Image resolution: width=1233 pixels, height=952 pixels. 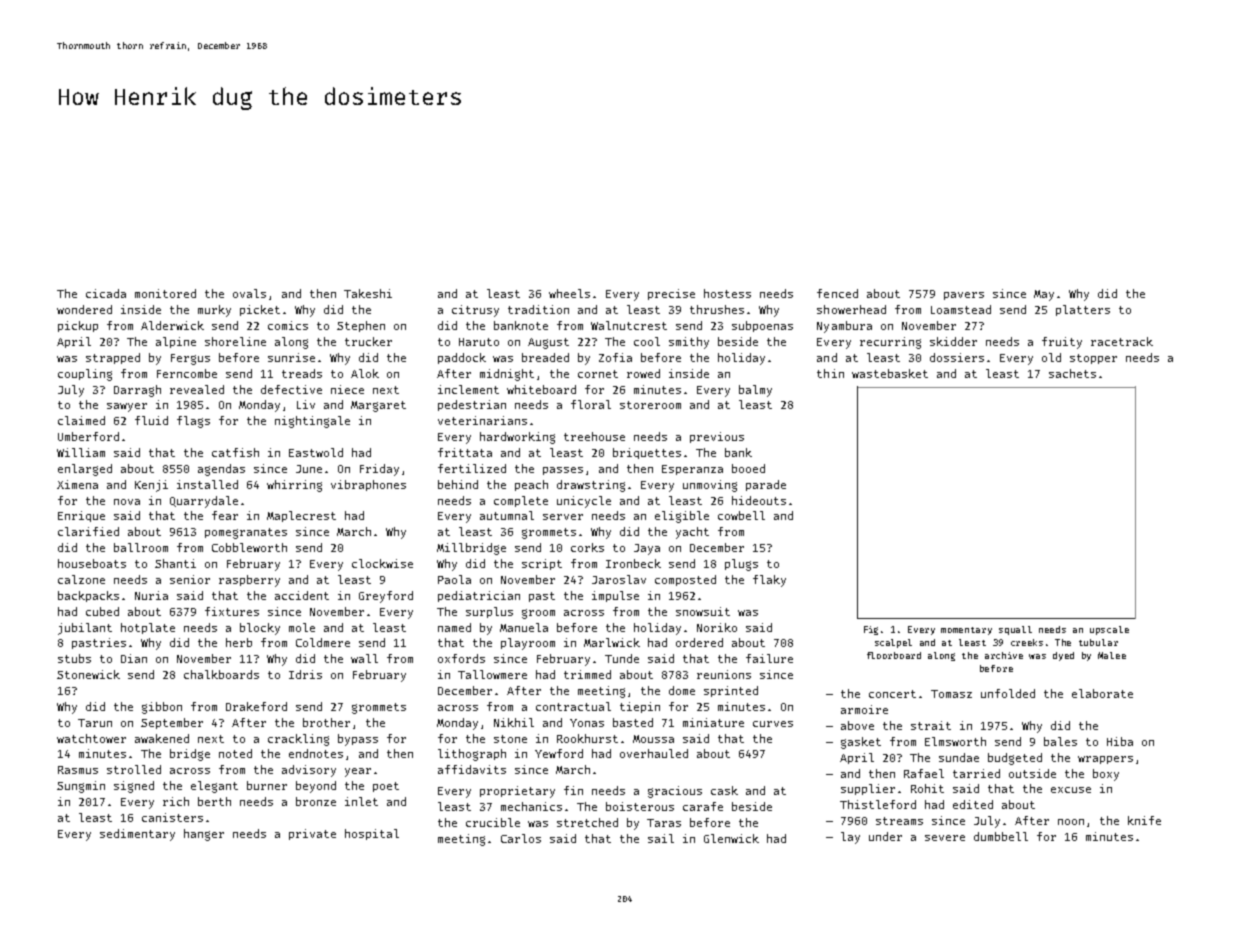 What do you see at coordinates (759, 500) in the screenshot?
I see `hideouts` at bounding box center [759, 500].
